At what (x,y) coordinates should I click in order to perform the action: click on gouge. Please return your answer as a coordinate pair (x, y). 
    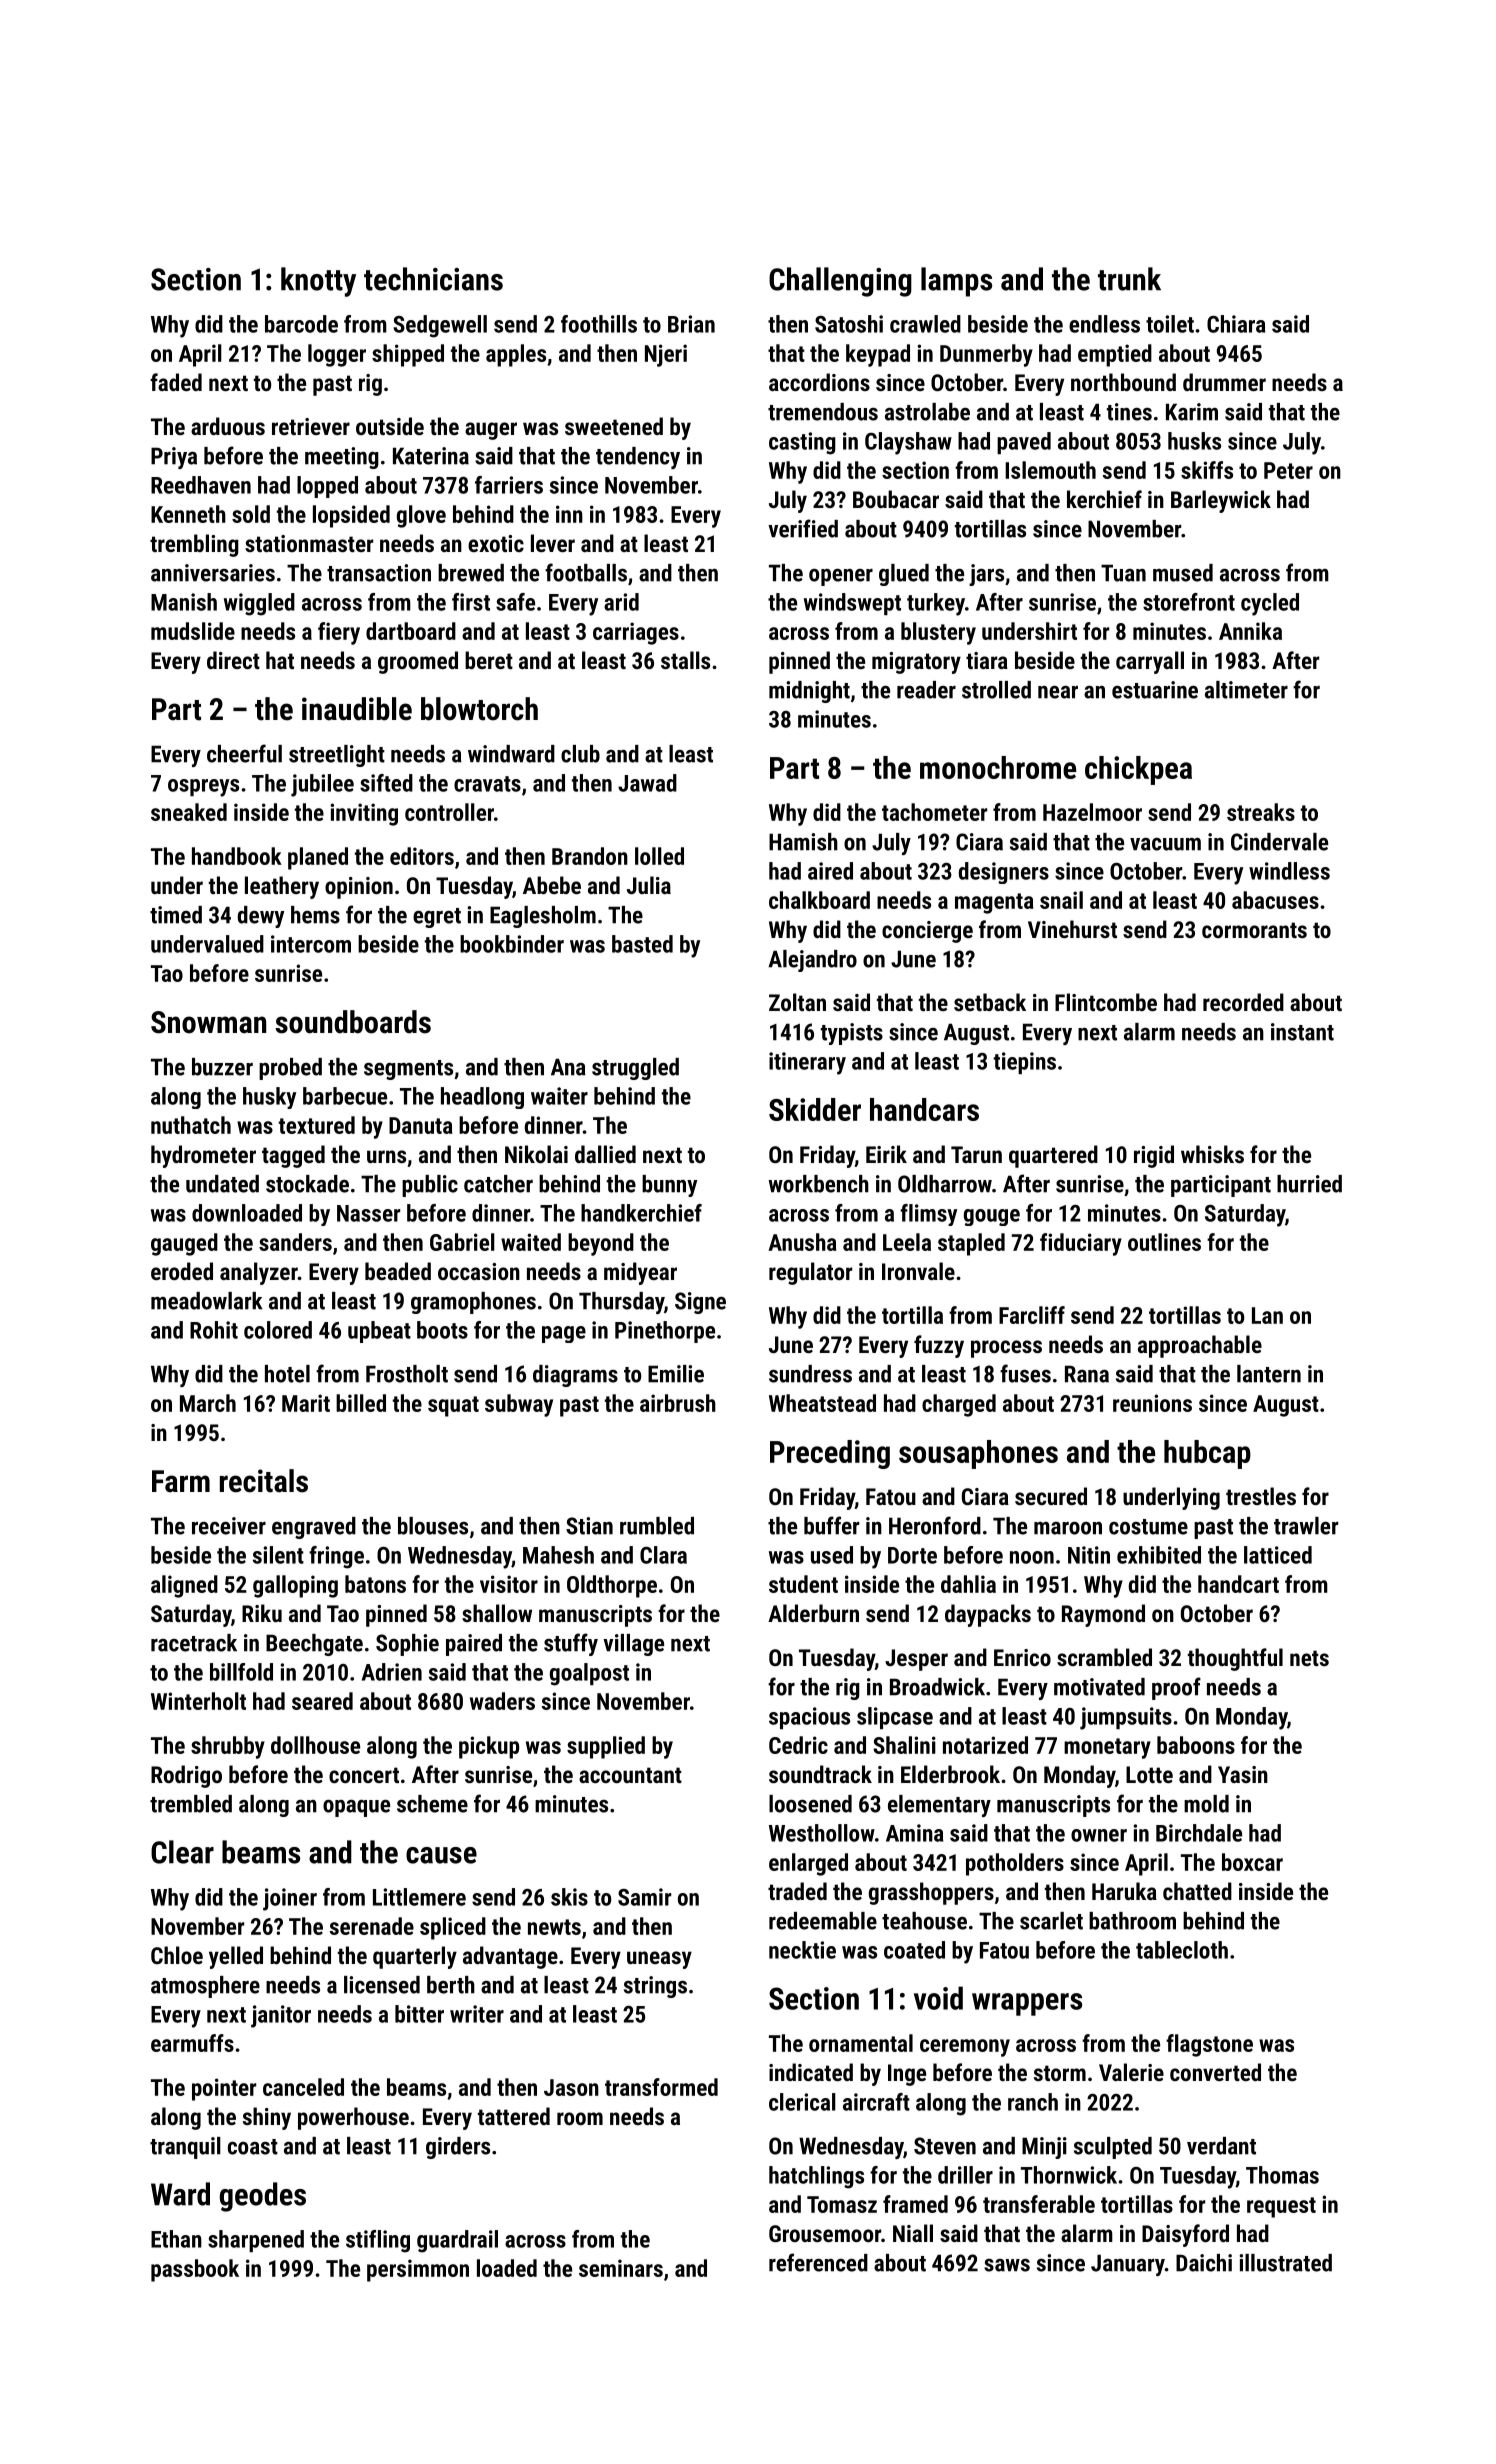
    Looking at the image, I should click on (992, 1217).
